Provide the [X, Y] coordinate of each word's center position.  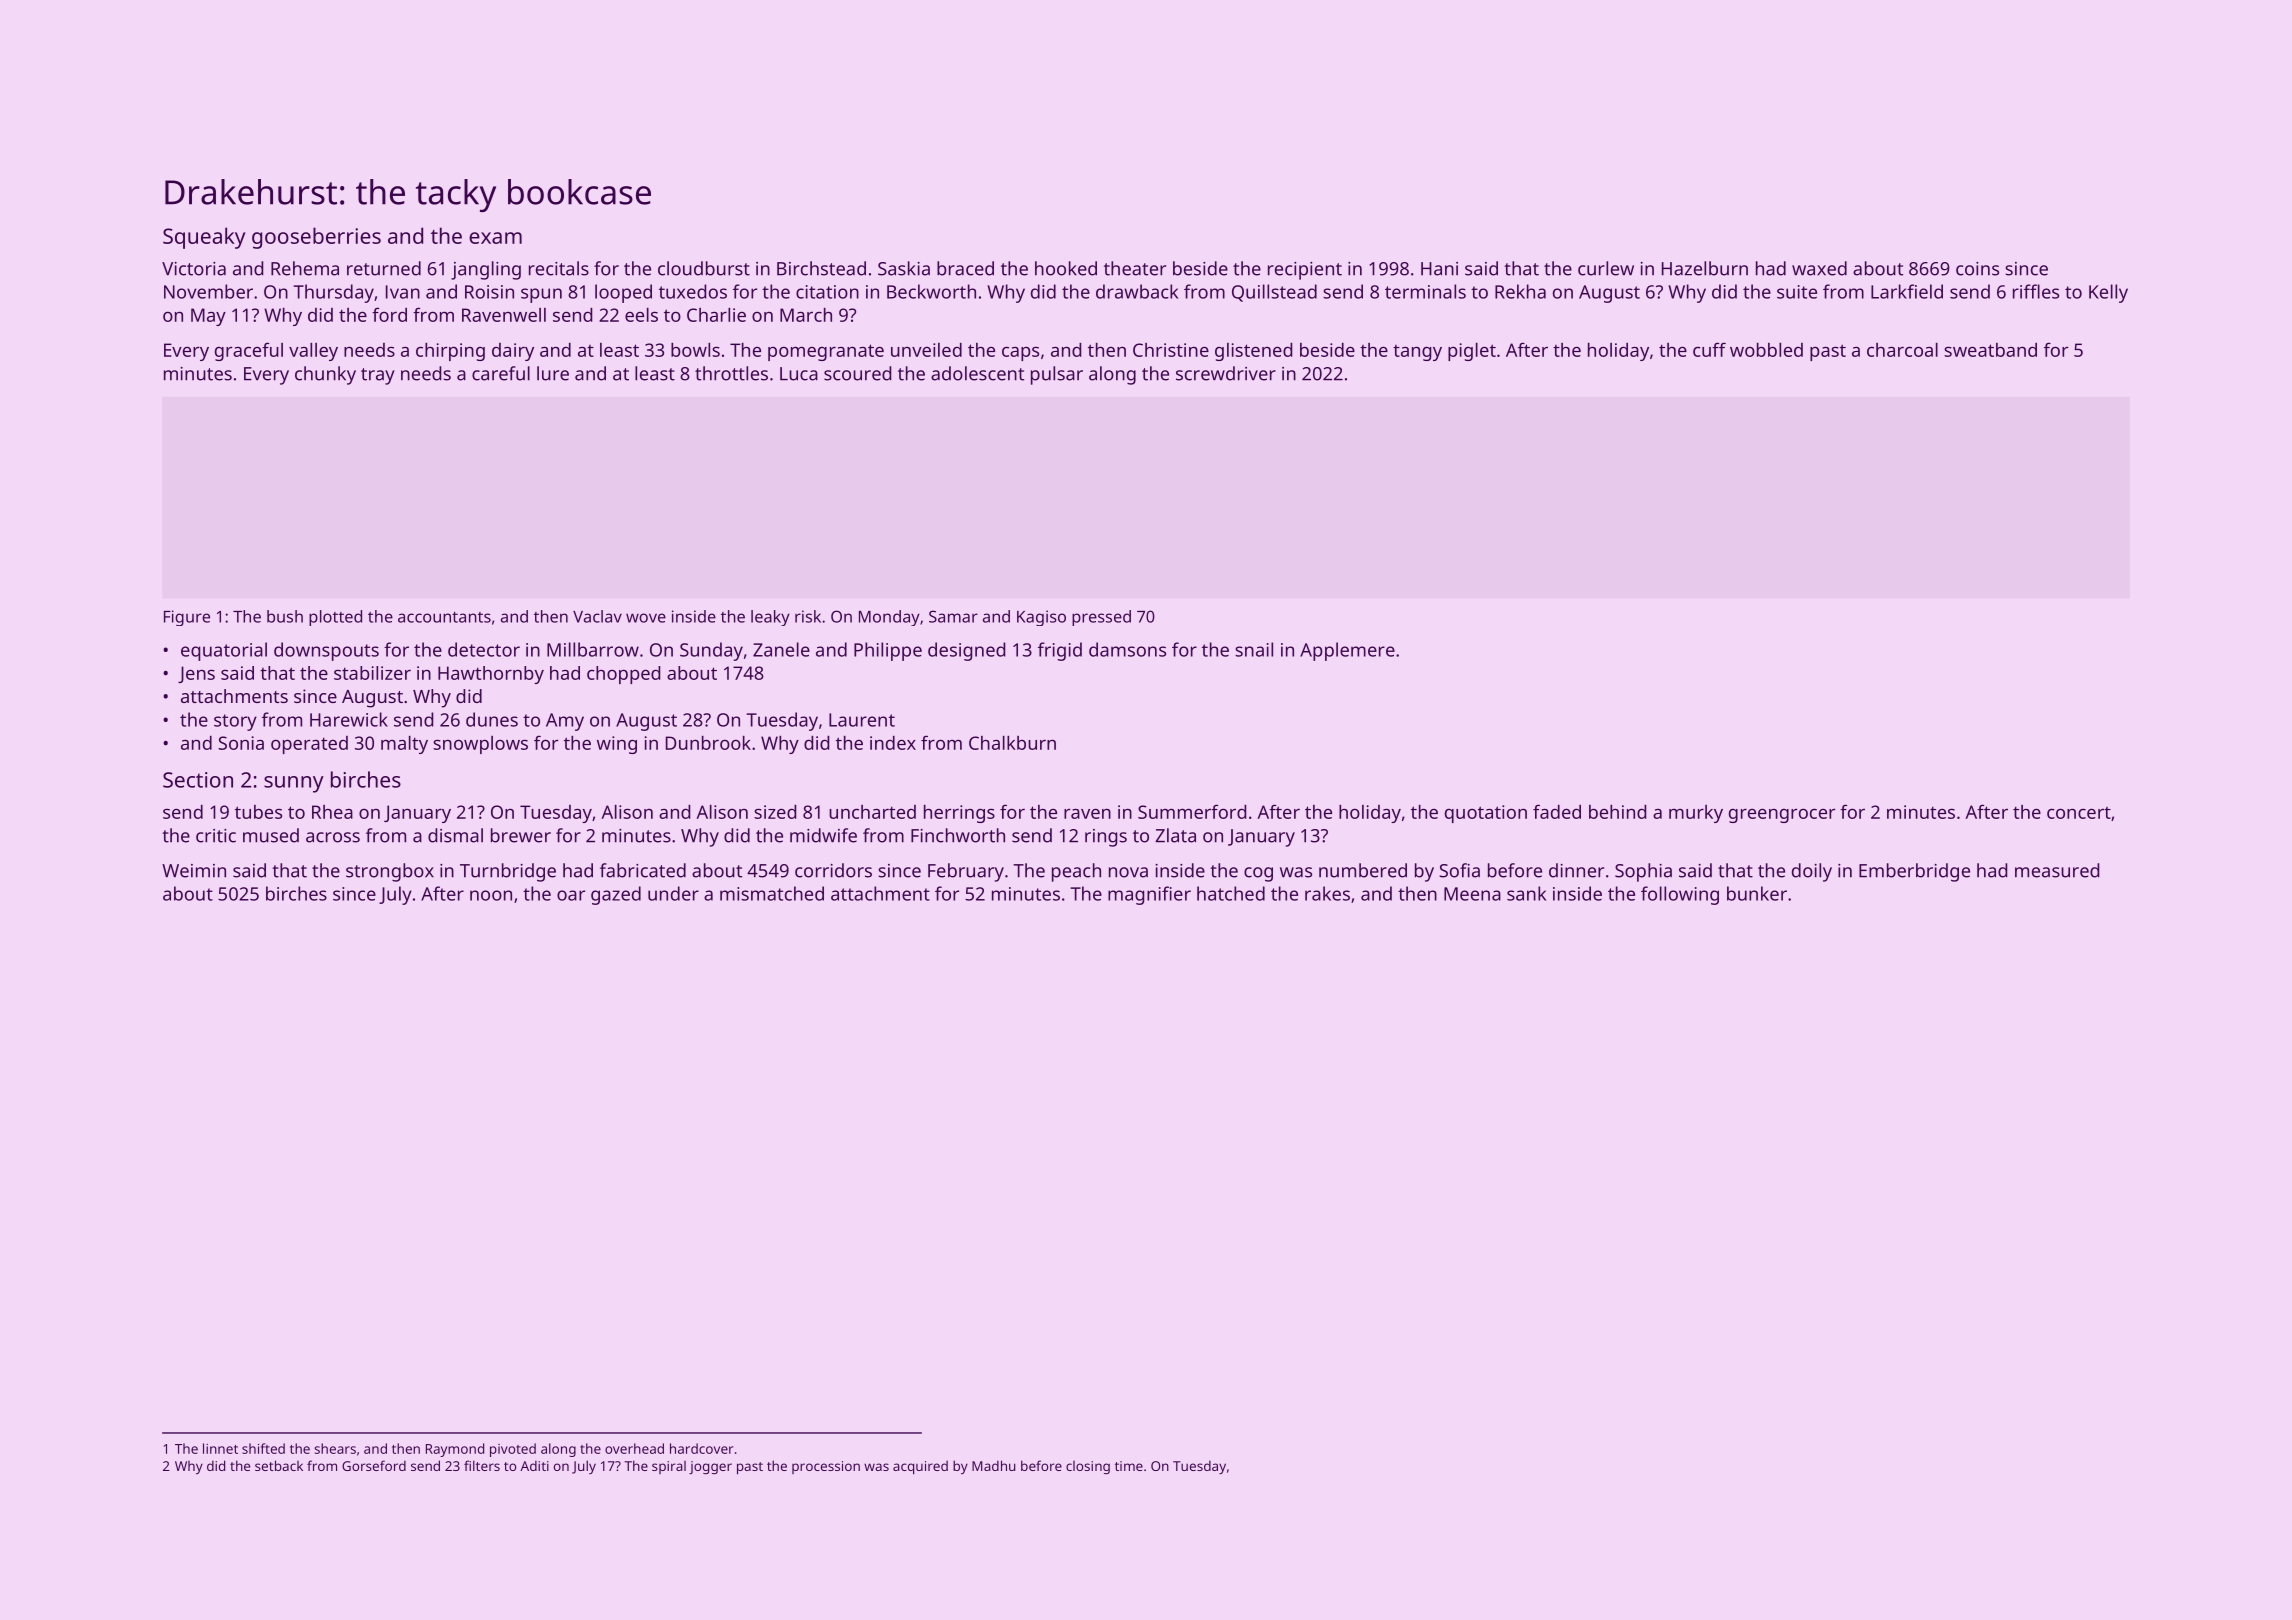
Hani [1439, 269]
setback [279, 1465]
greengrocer [1782, 815]
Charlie [716, 315]
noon [491, 895]
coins [1977, 269]
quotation [1486, 814]
